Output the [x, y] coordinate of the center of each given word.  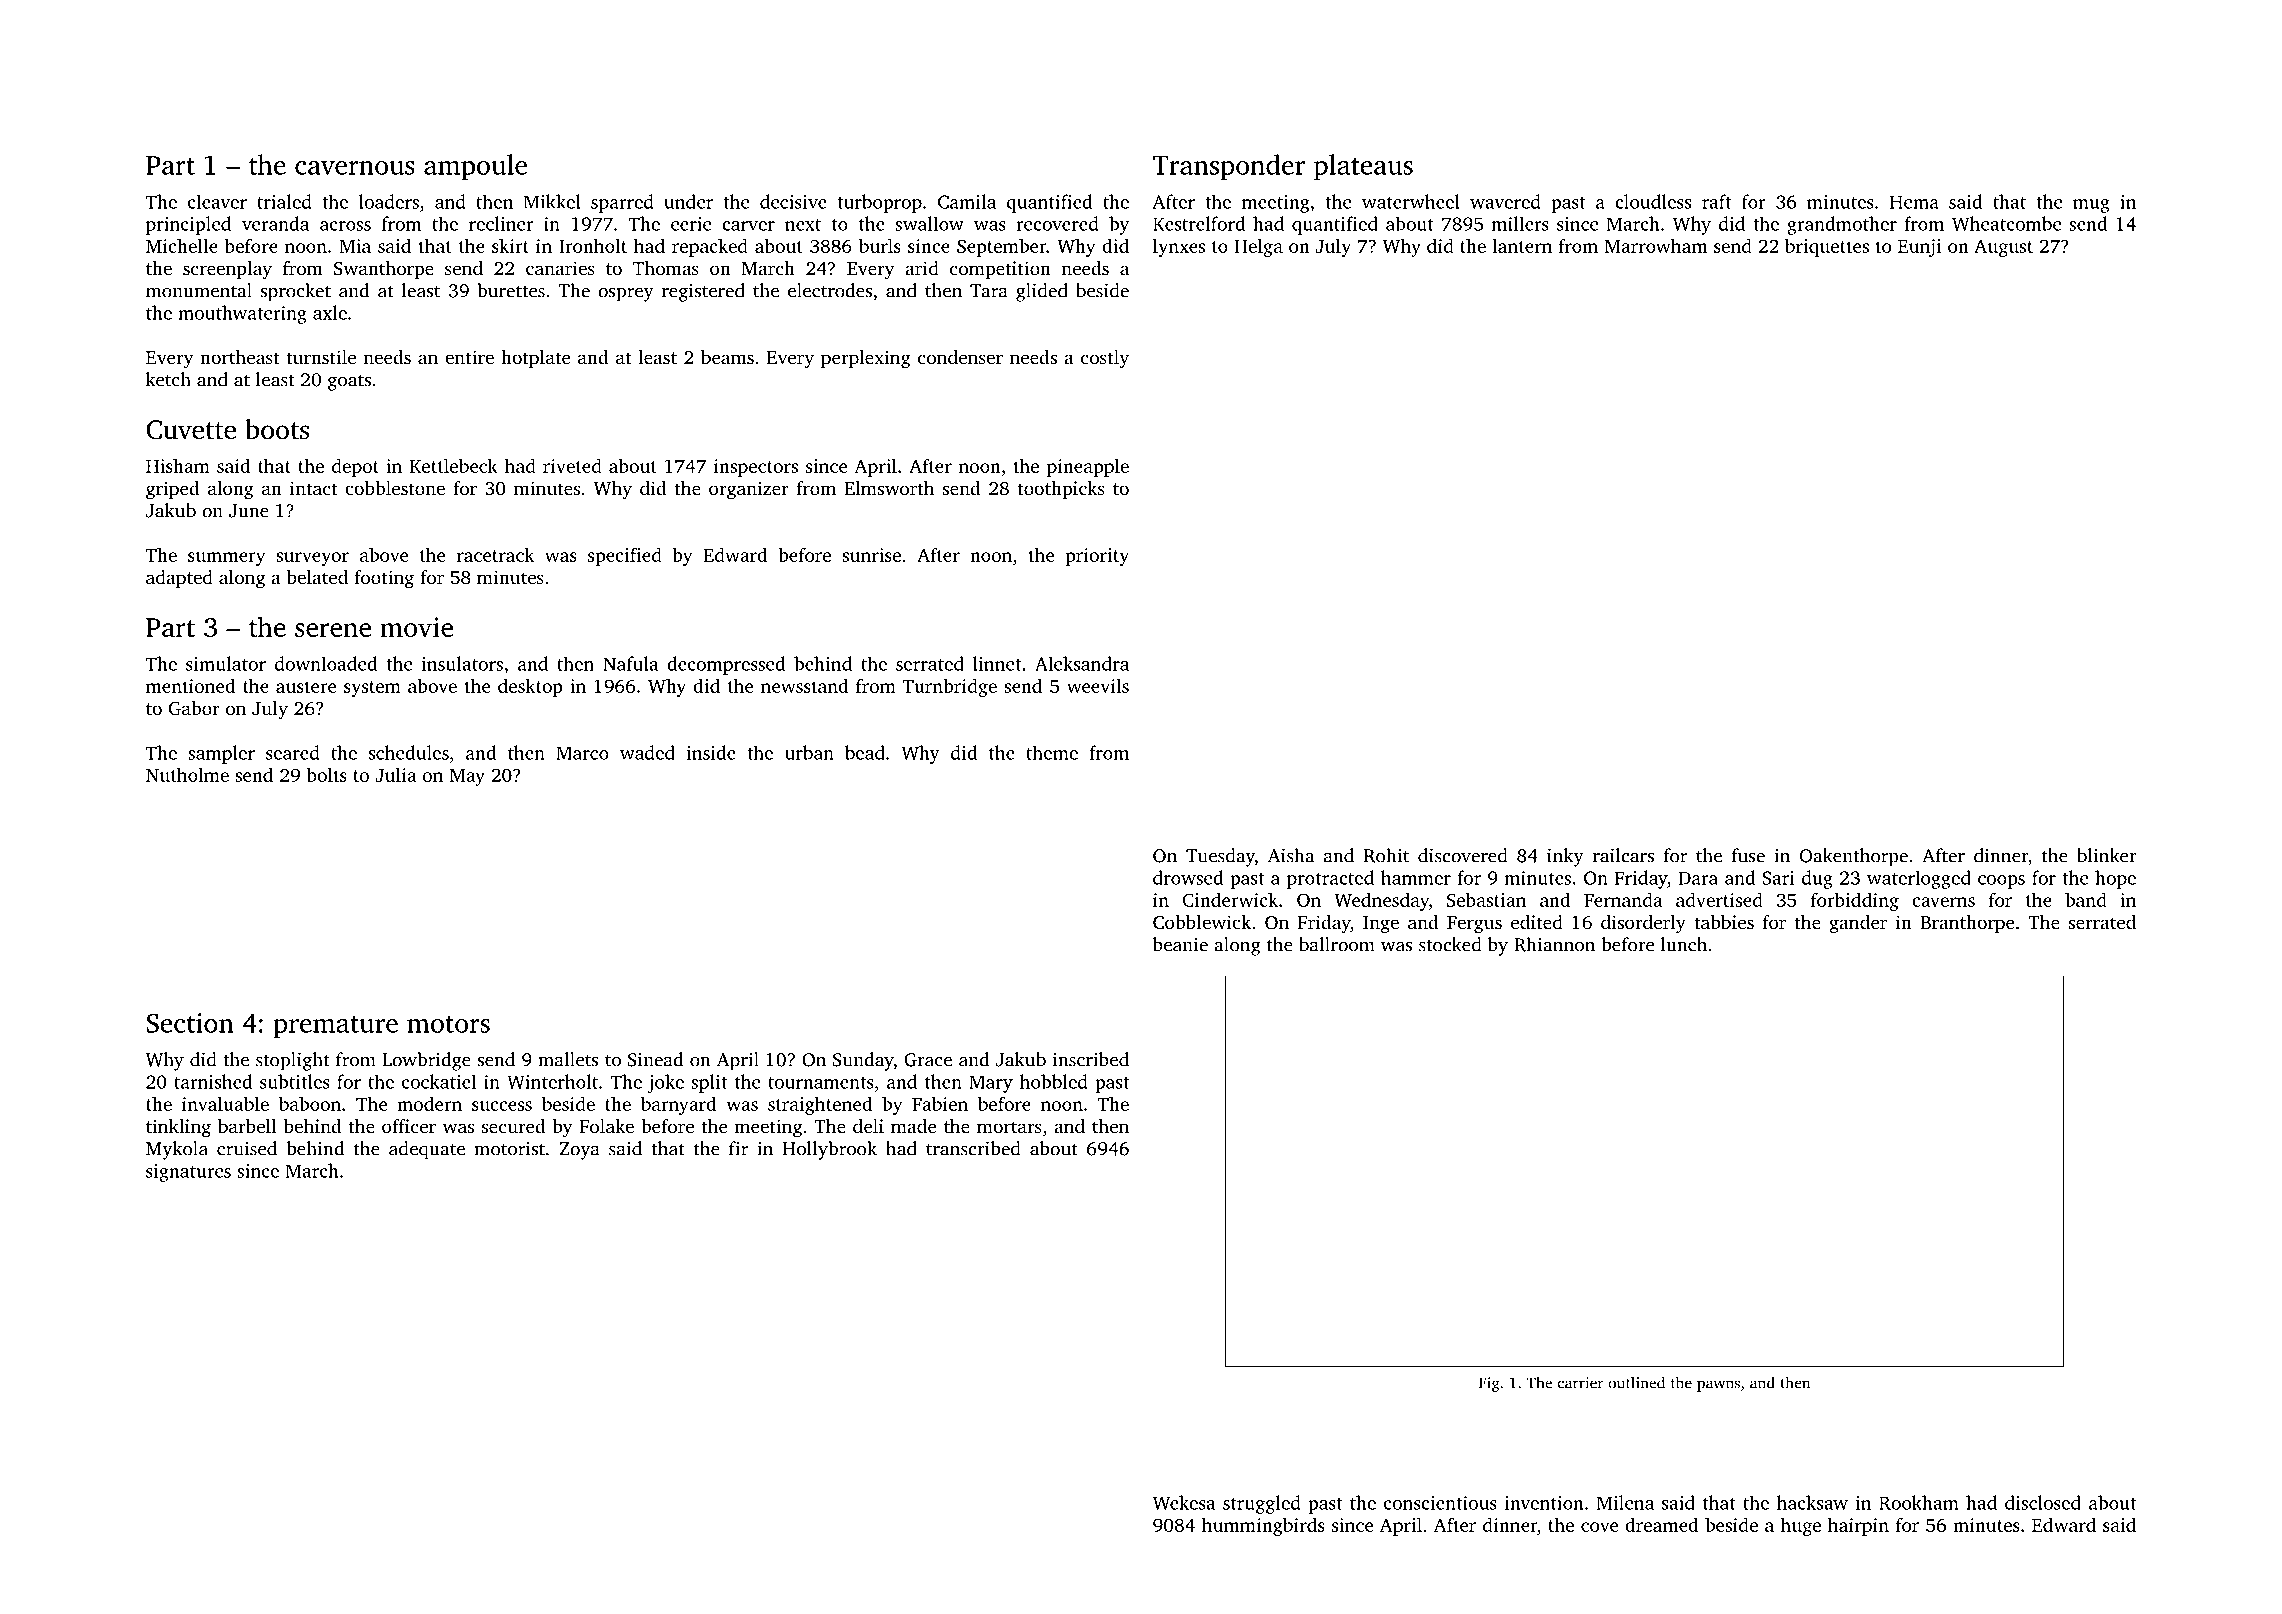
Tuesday [1220, 857]
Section [190, 1023]
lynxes [1179, 247]
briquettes [1827, 247]
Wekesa [1184, 1502]
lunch [1684, 944]
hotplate [535, 359]
